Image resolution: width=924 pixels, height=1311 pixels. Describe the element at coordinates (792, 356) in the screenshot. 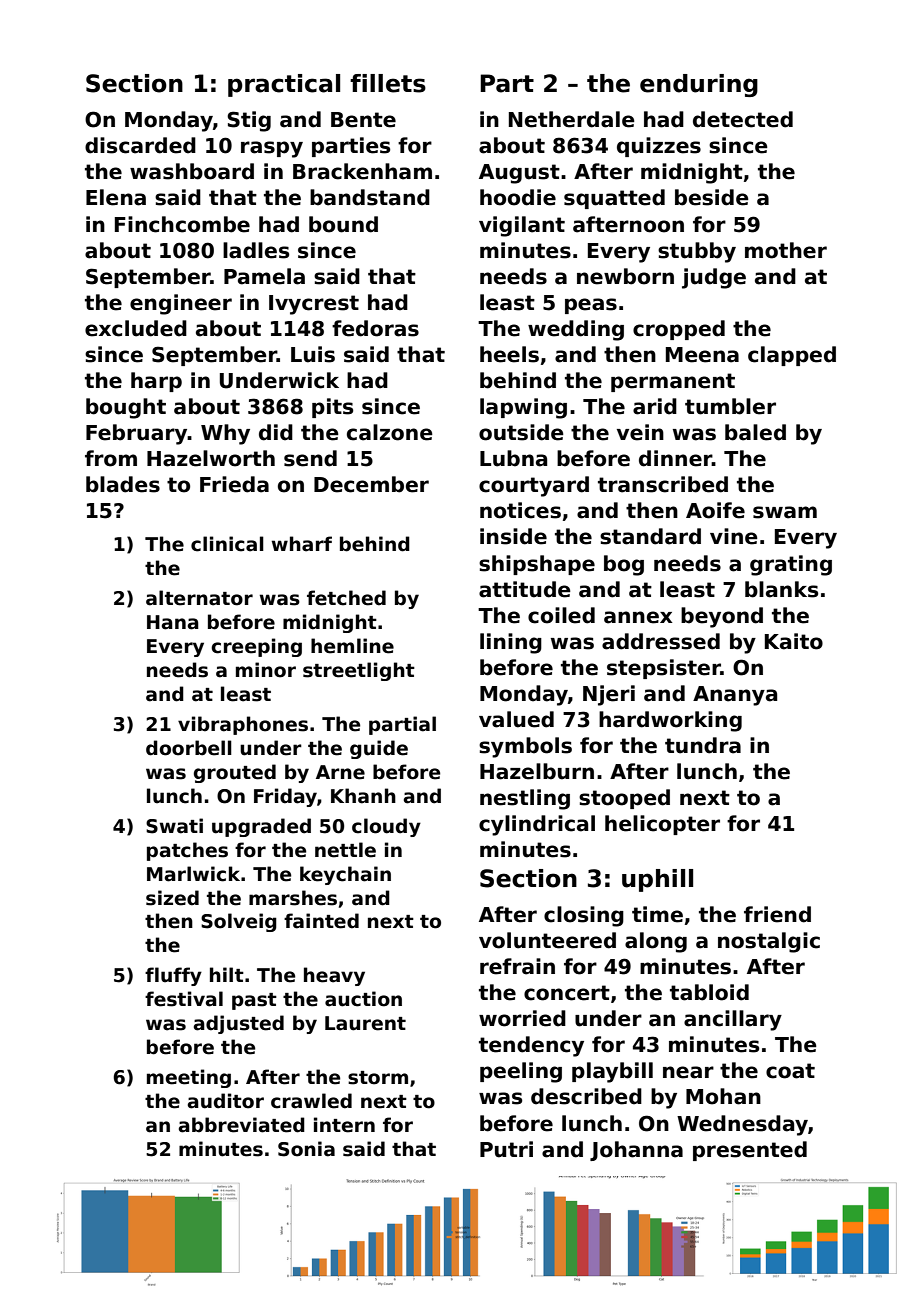

I see `clapped` at that location.
